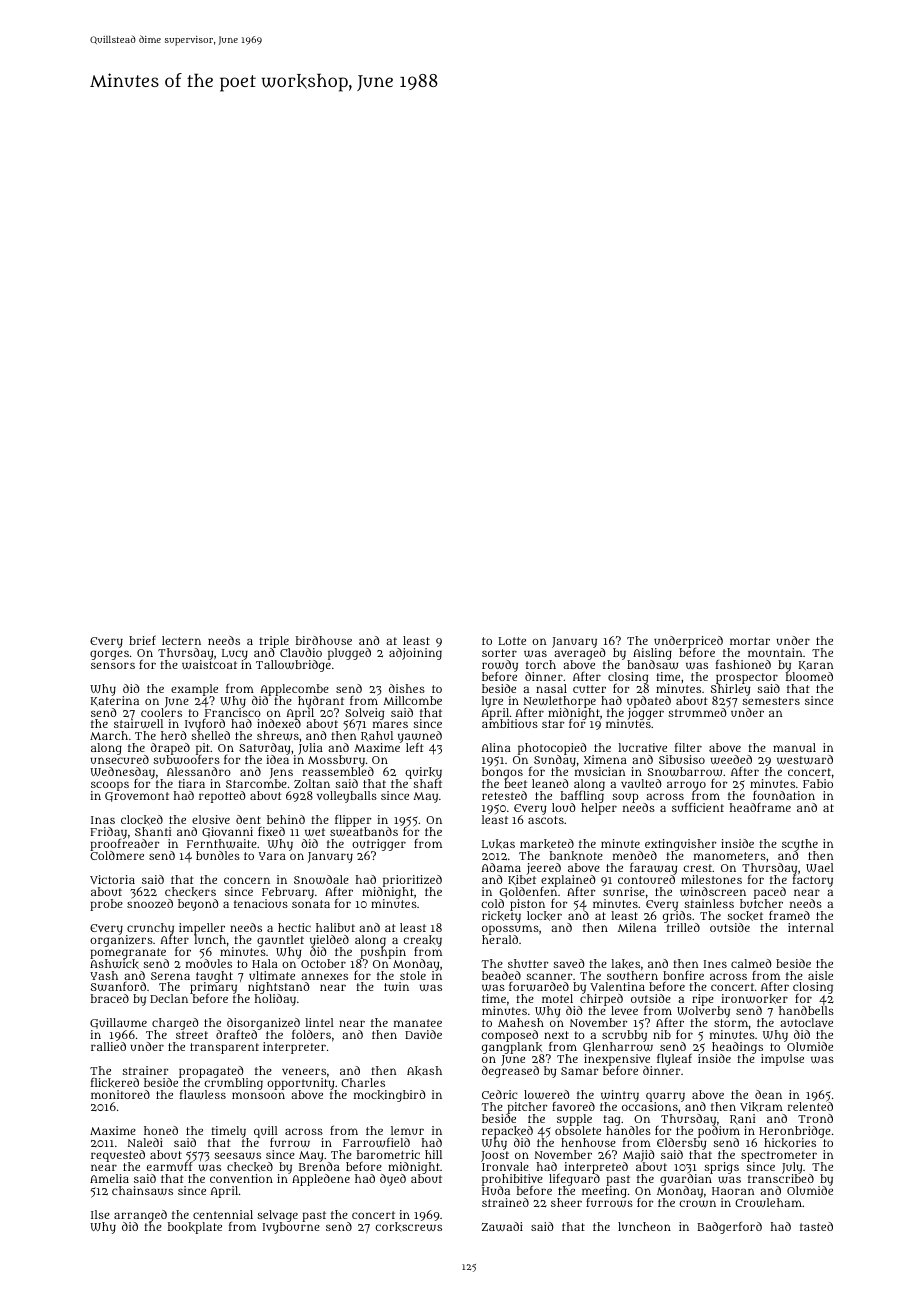 The height and width of the screenshot is (1308, 924). I want to click on strainer, so click(145, 1070).
